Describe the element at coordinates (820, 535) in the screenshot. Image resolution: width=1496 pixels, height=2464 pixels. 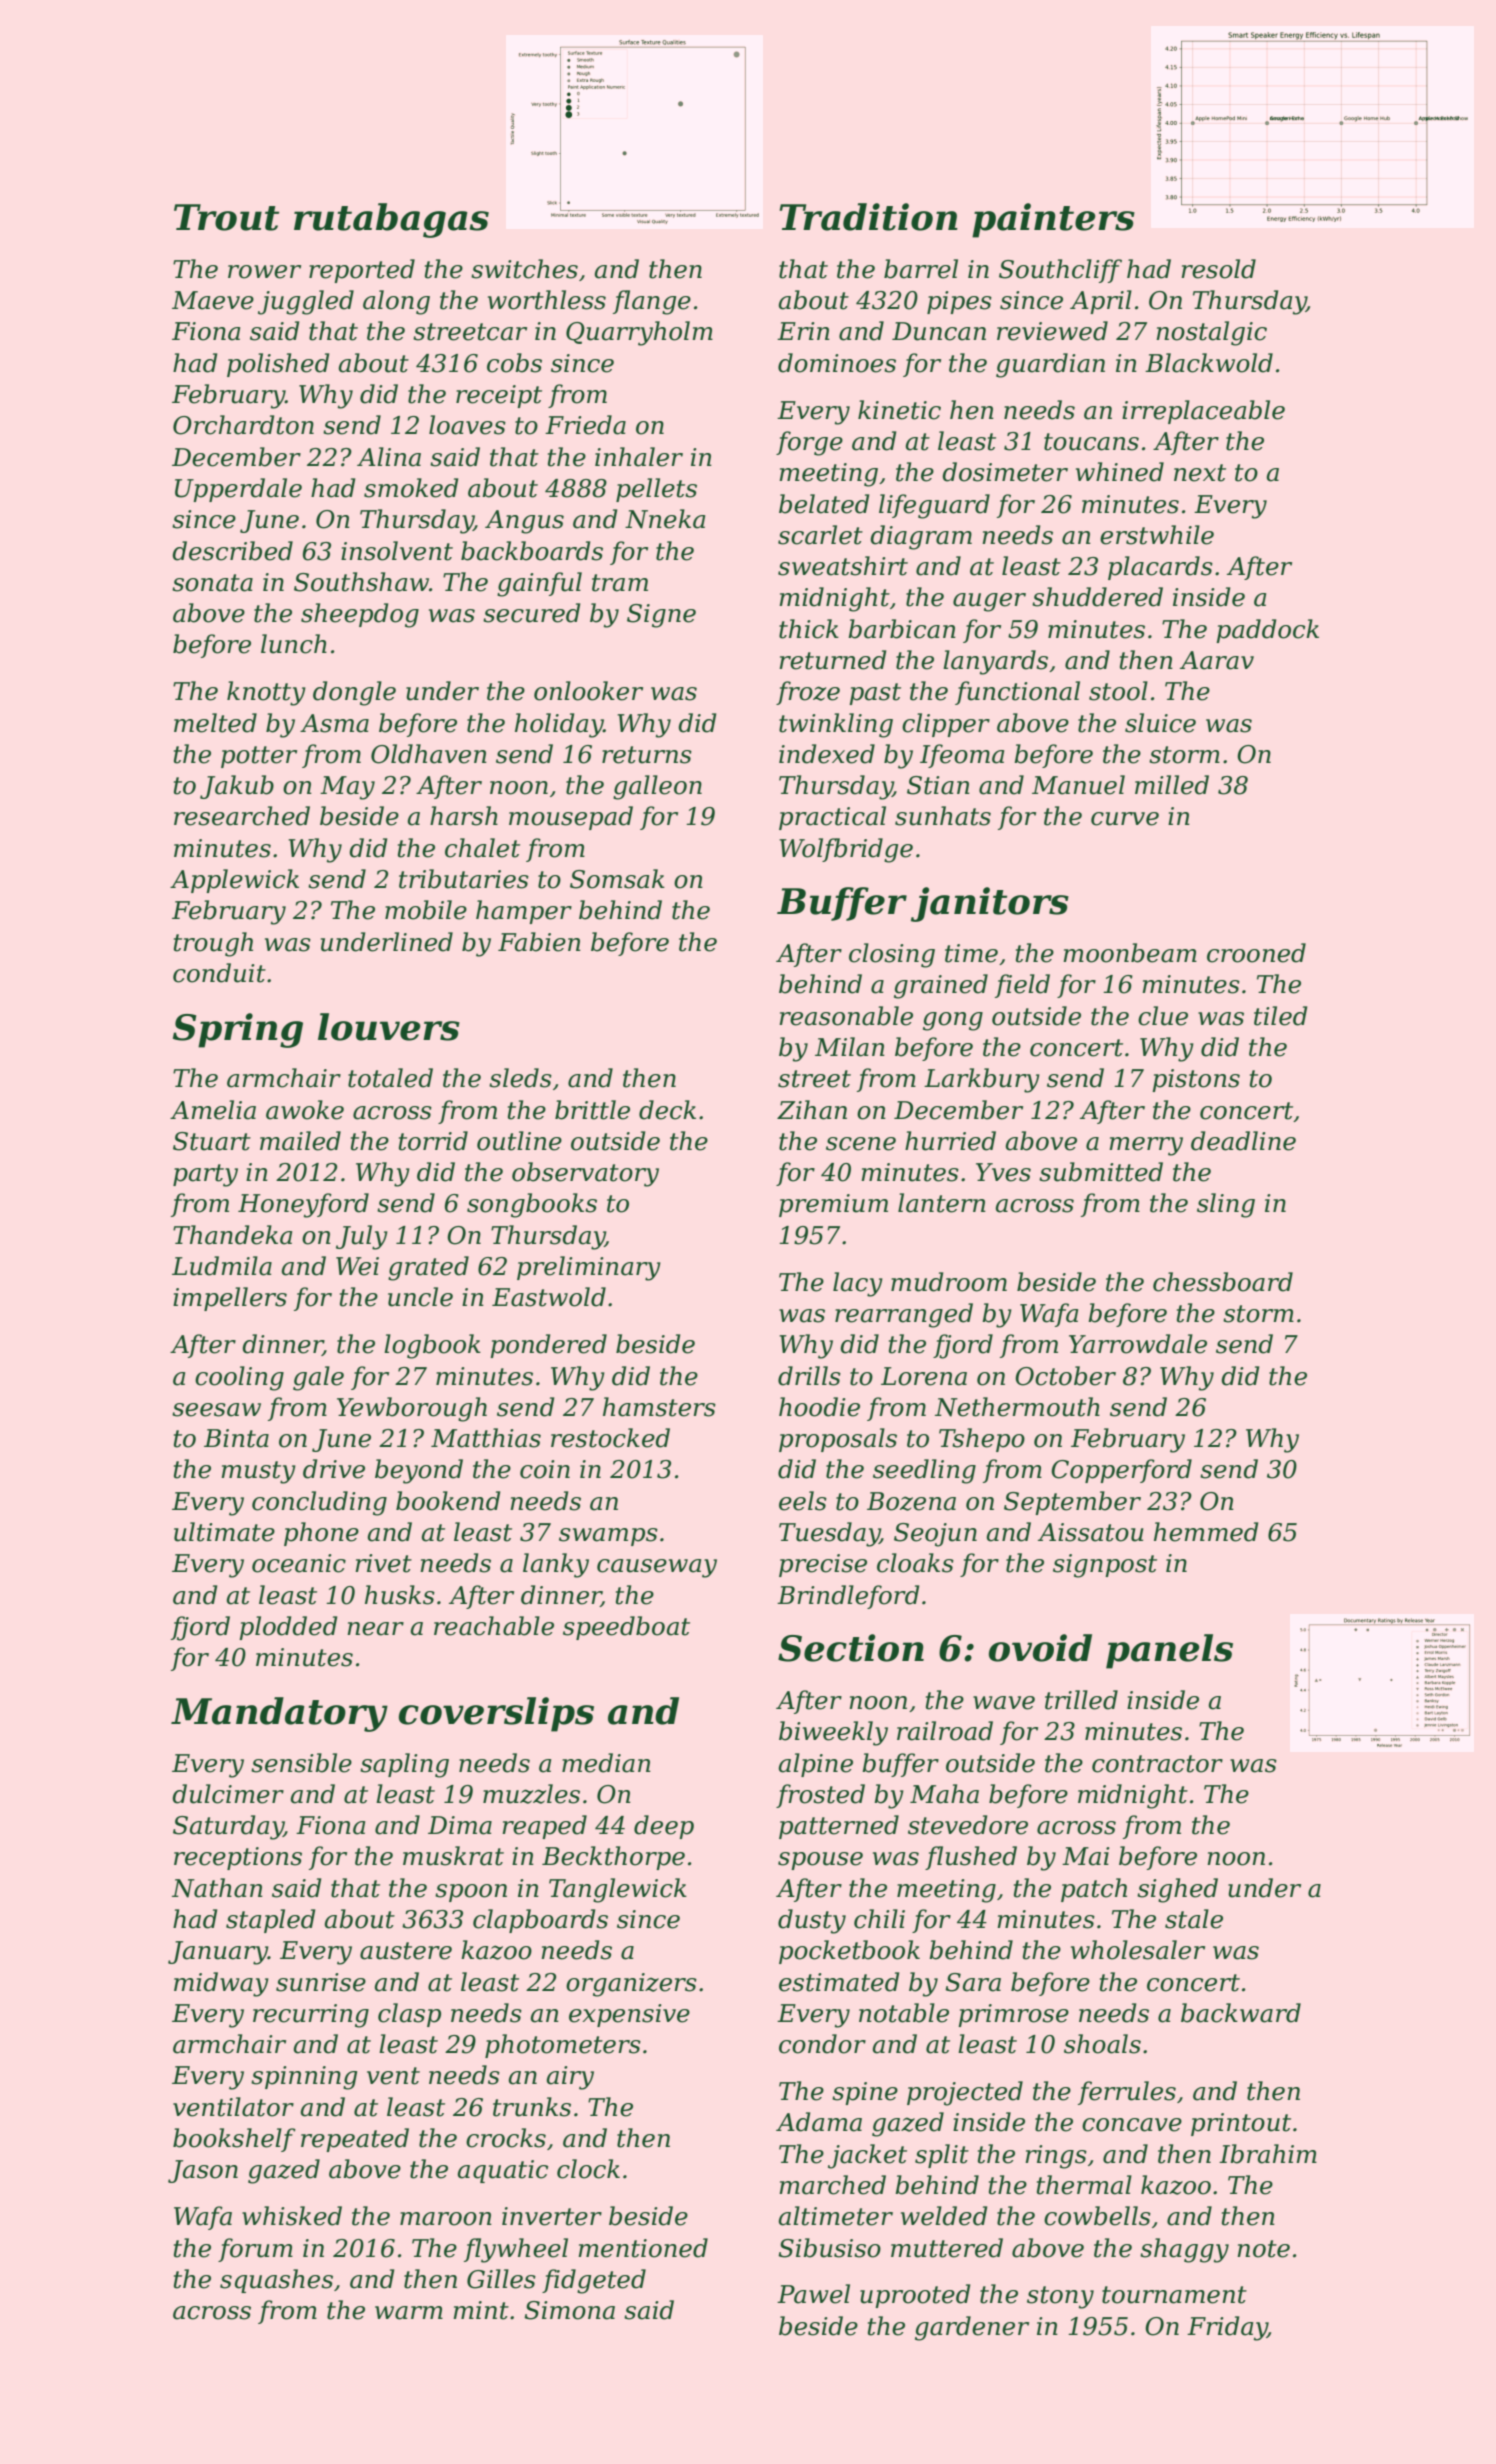
I see `scarlet` at that location.
